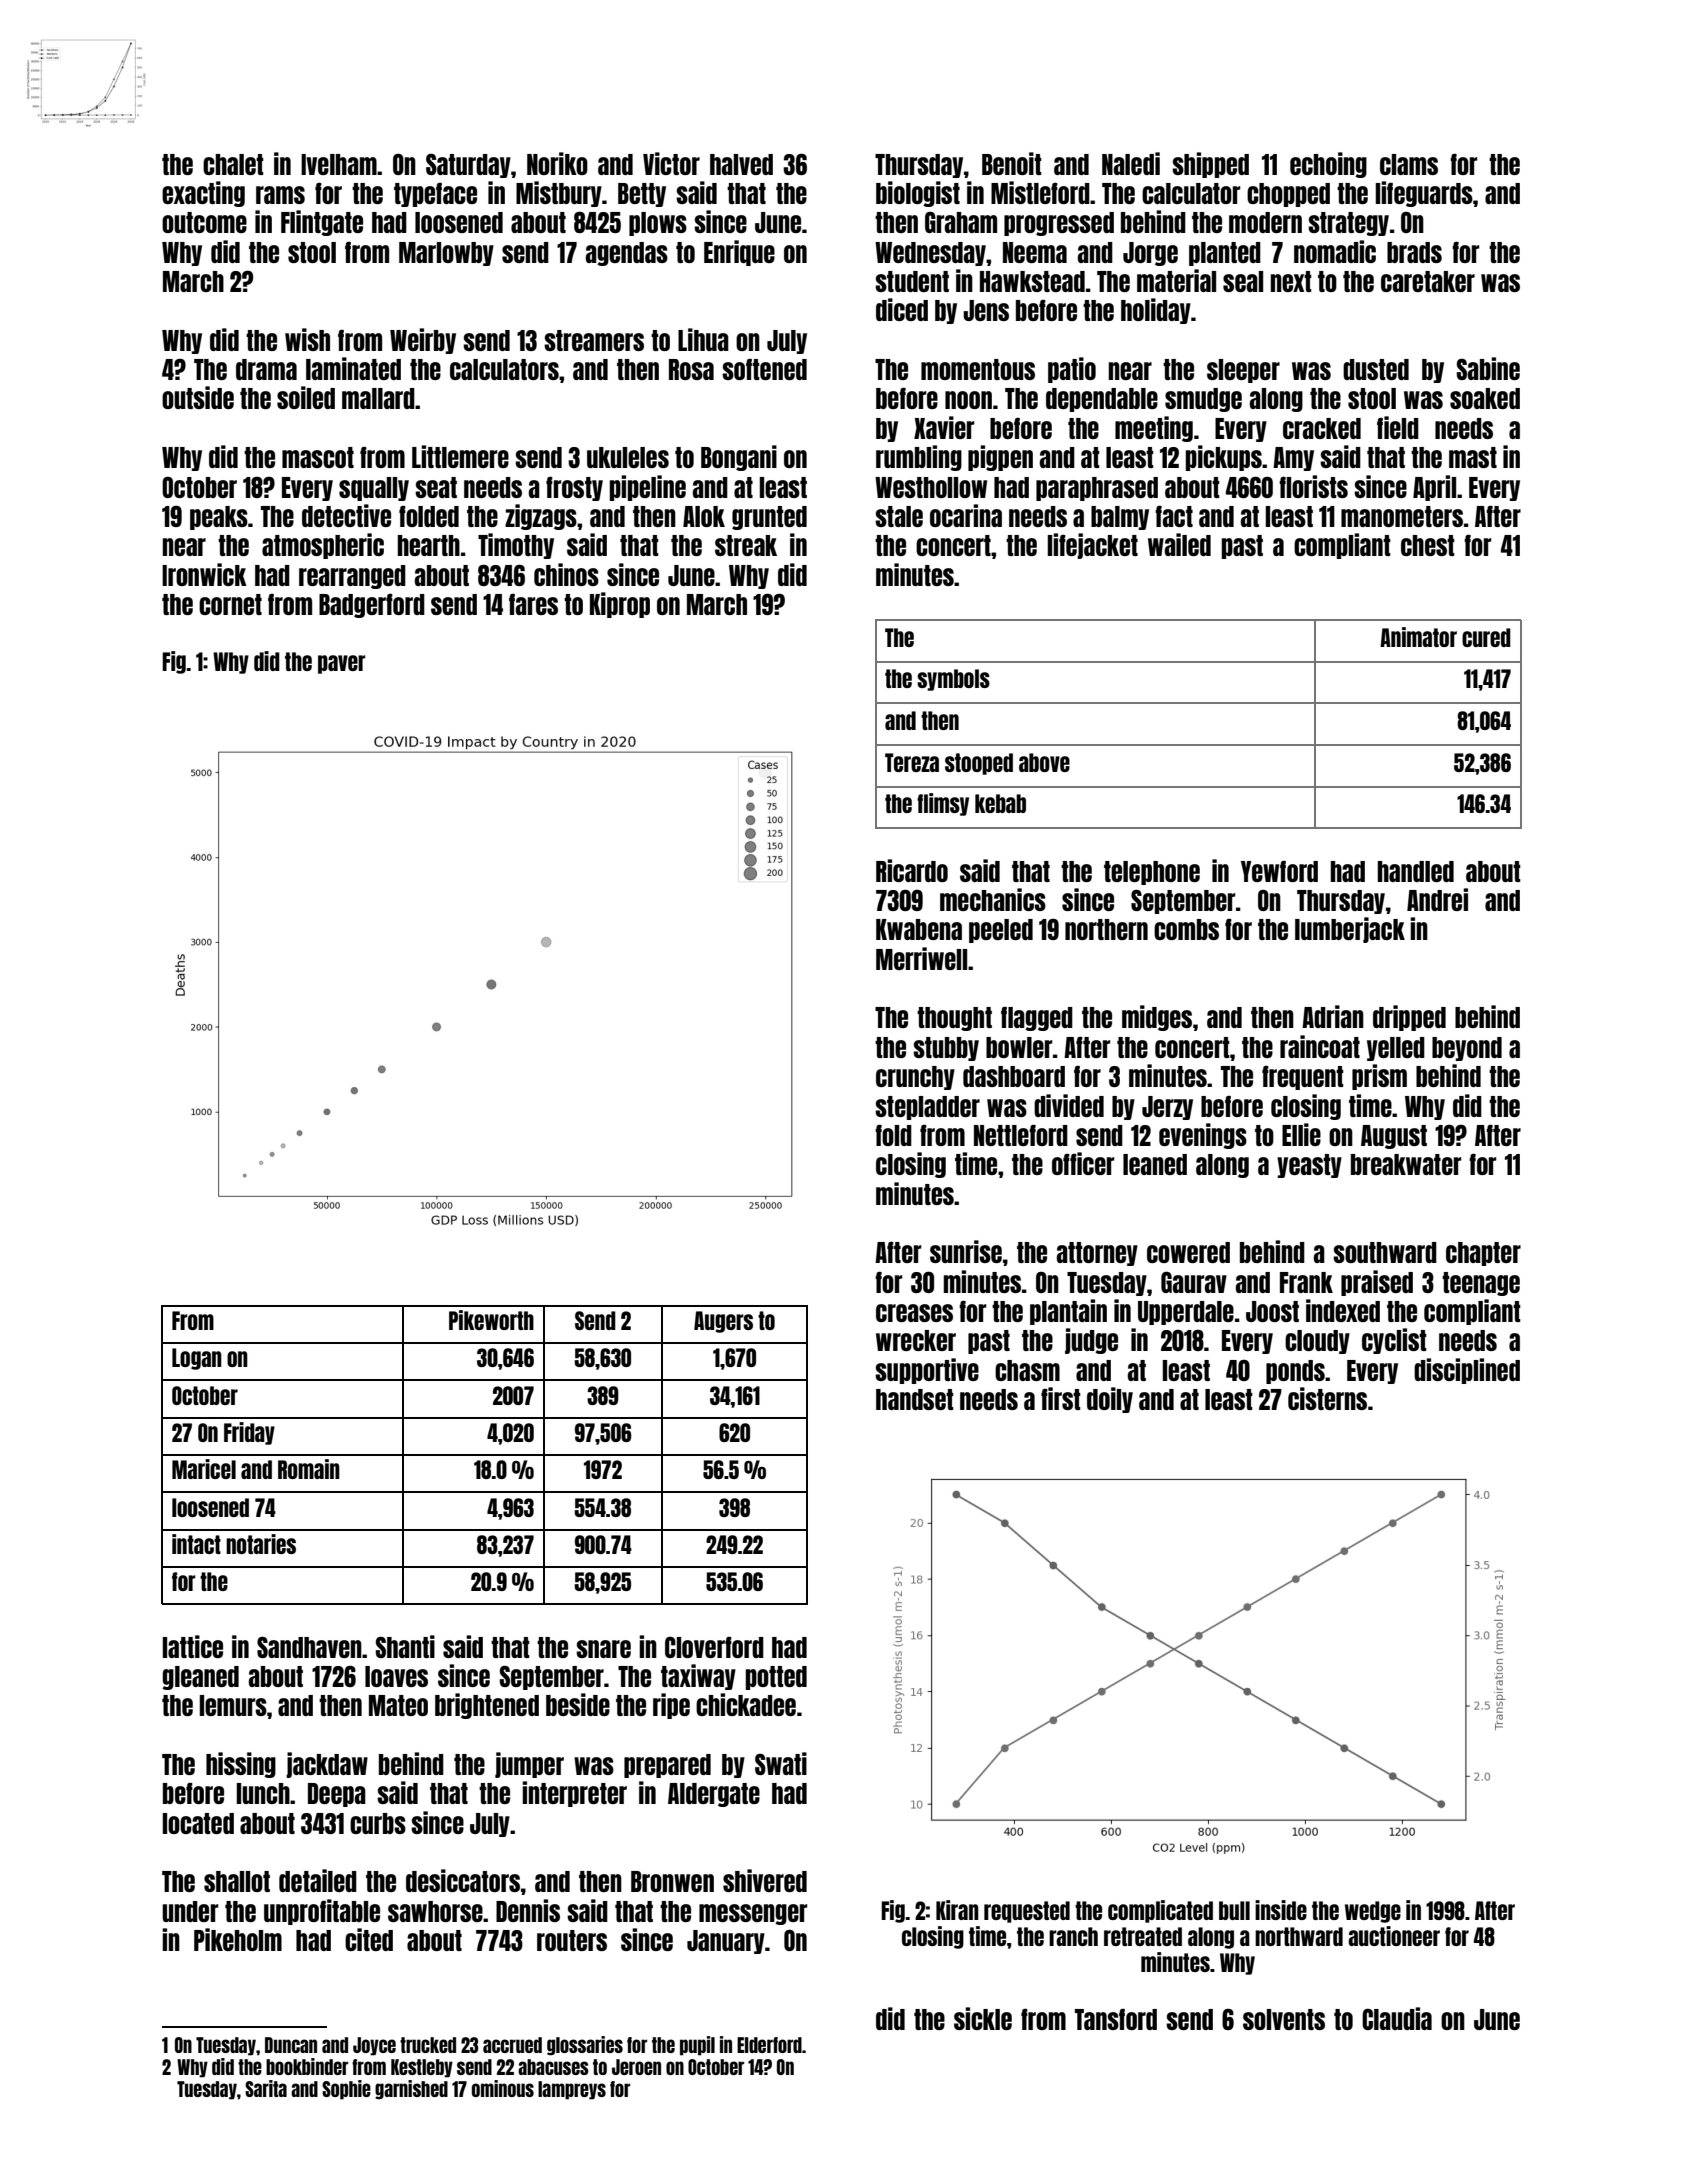  What do you see at coordinates (1437, 899) in the document?
I see `Andrei` at bounding box center [1437, 899].
